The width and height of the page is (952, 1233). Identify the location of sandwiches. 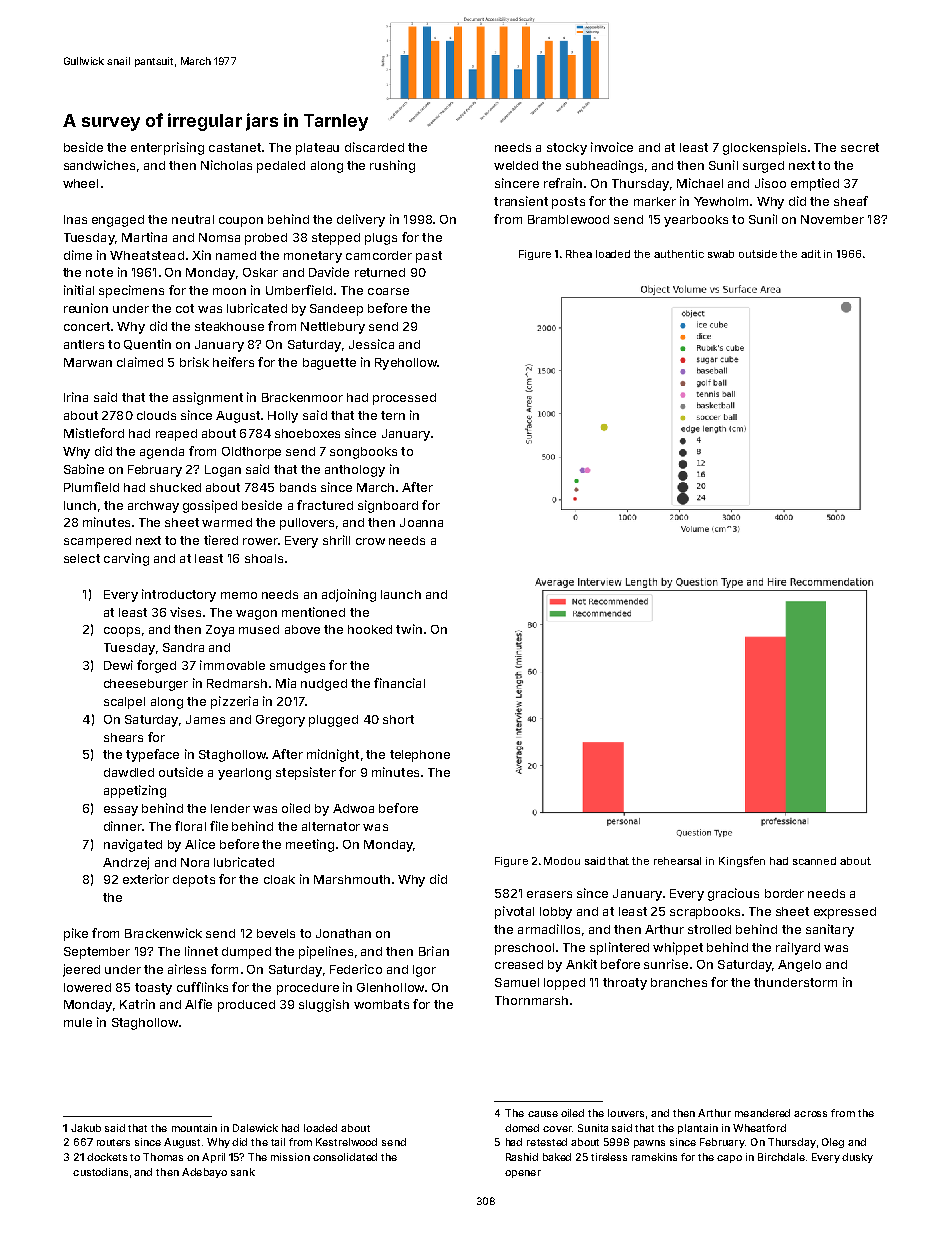
(99, 165).
